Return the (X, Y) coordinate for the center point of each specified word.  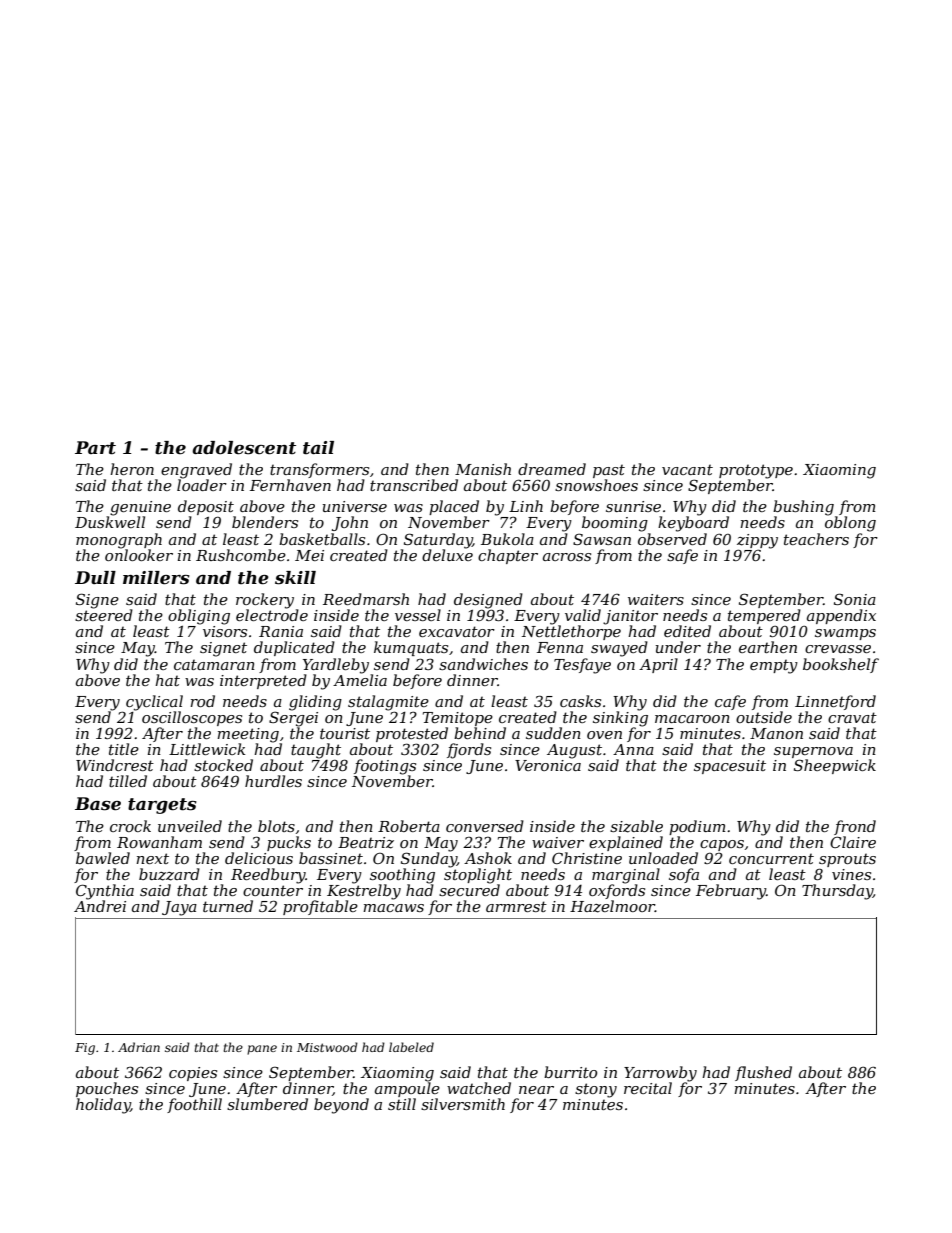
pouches (107, 1089)
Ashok (488, 858)
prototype (756, 471)
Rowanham (159, 842)
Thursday (837, 892)
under (678, 647)
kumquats (411, 648)
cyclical (154, 702)
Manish (483, 469)
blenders (265, 522)
